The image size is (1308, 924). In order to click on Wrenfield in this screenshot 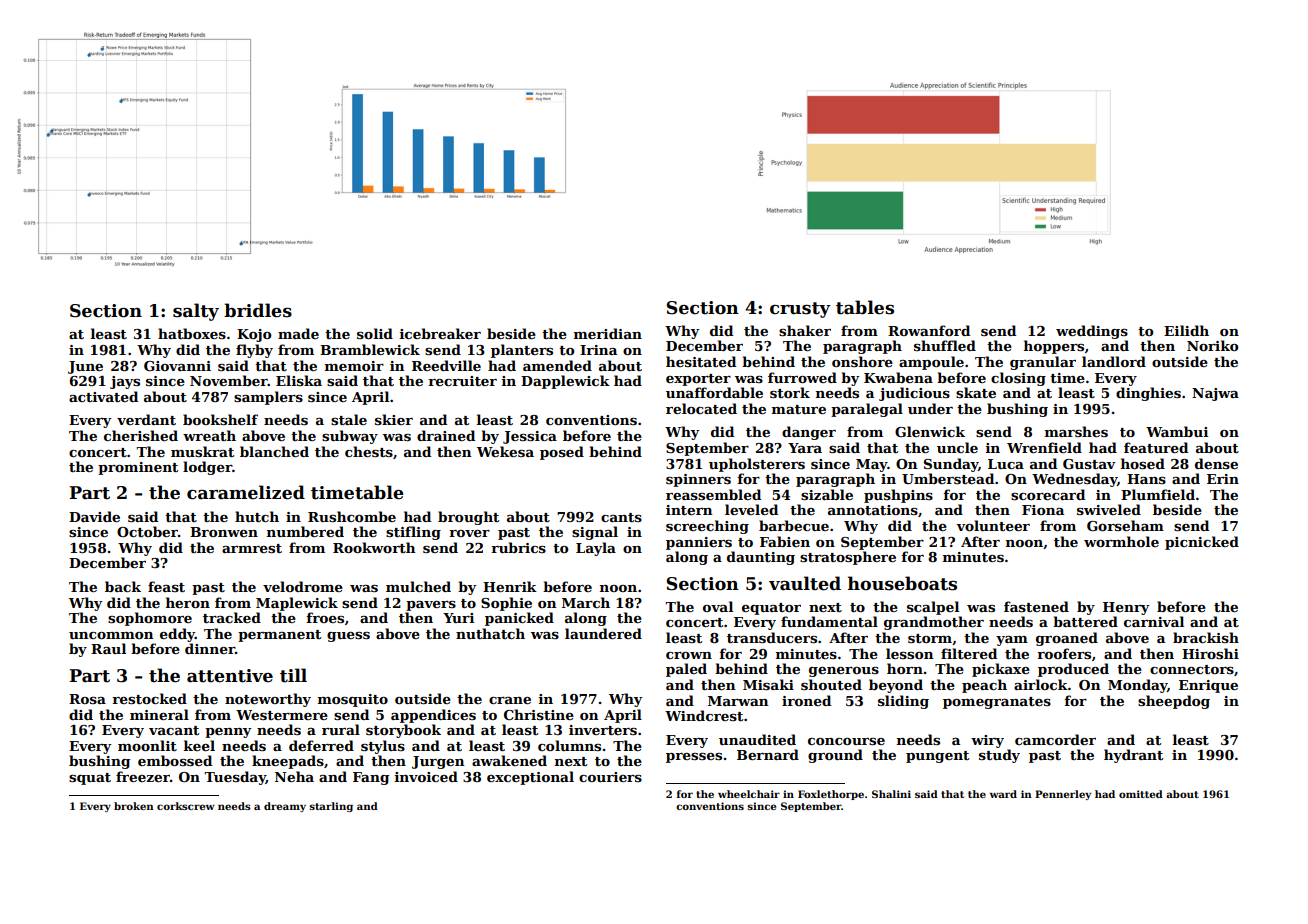, I will do `click(1044, 447)`.
